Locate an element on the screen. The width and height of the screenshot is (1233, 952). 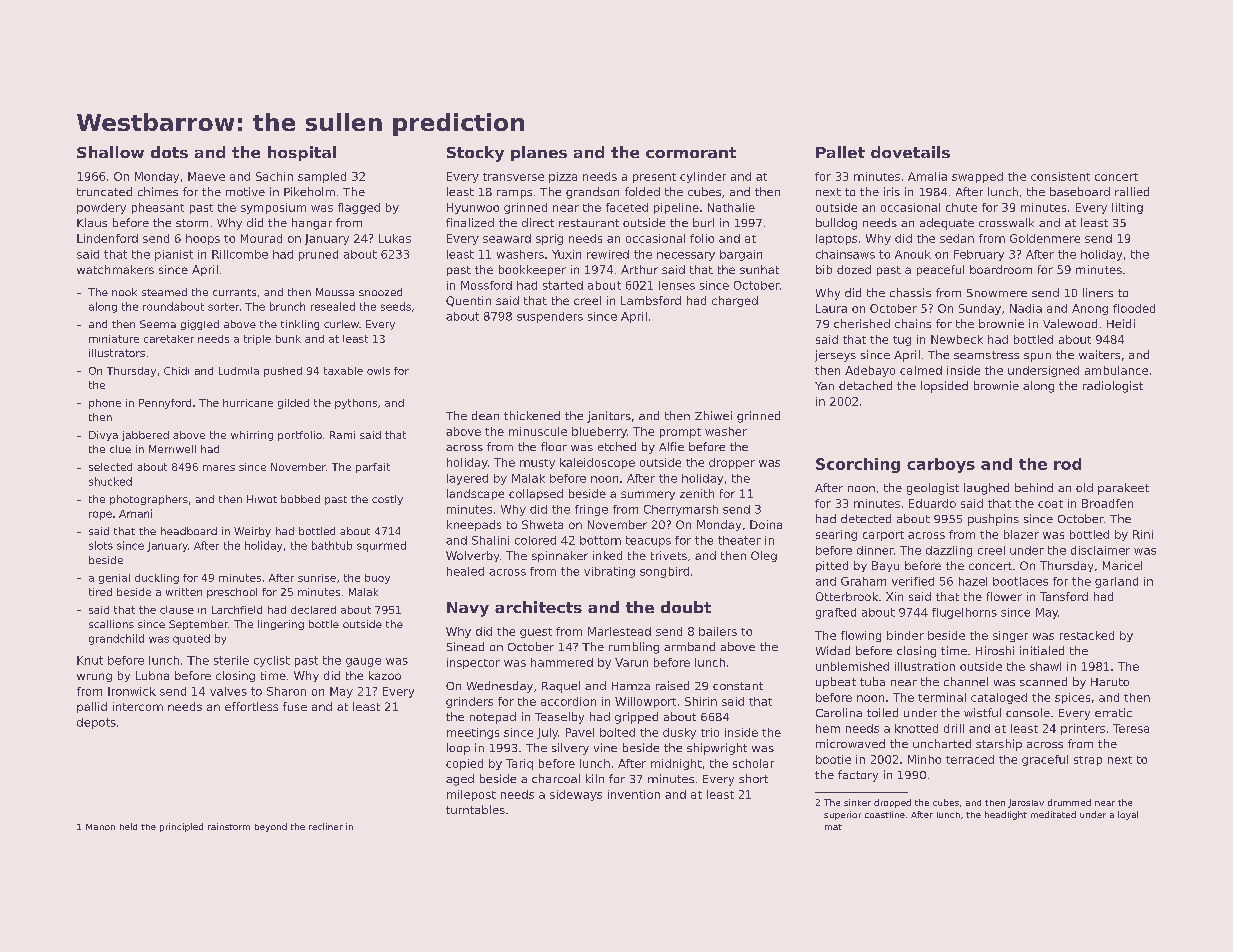
midnight is located at coordinates (676, 764).
